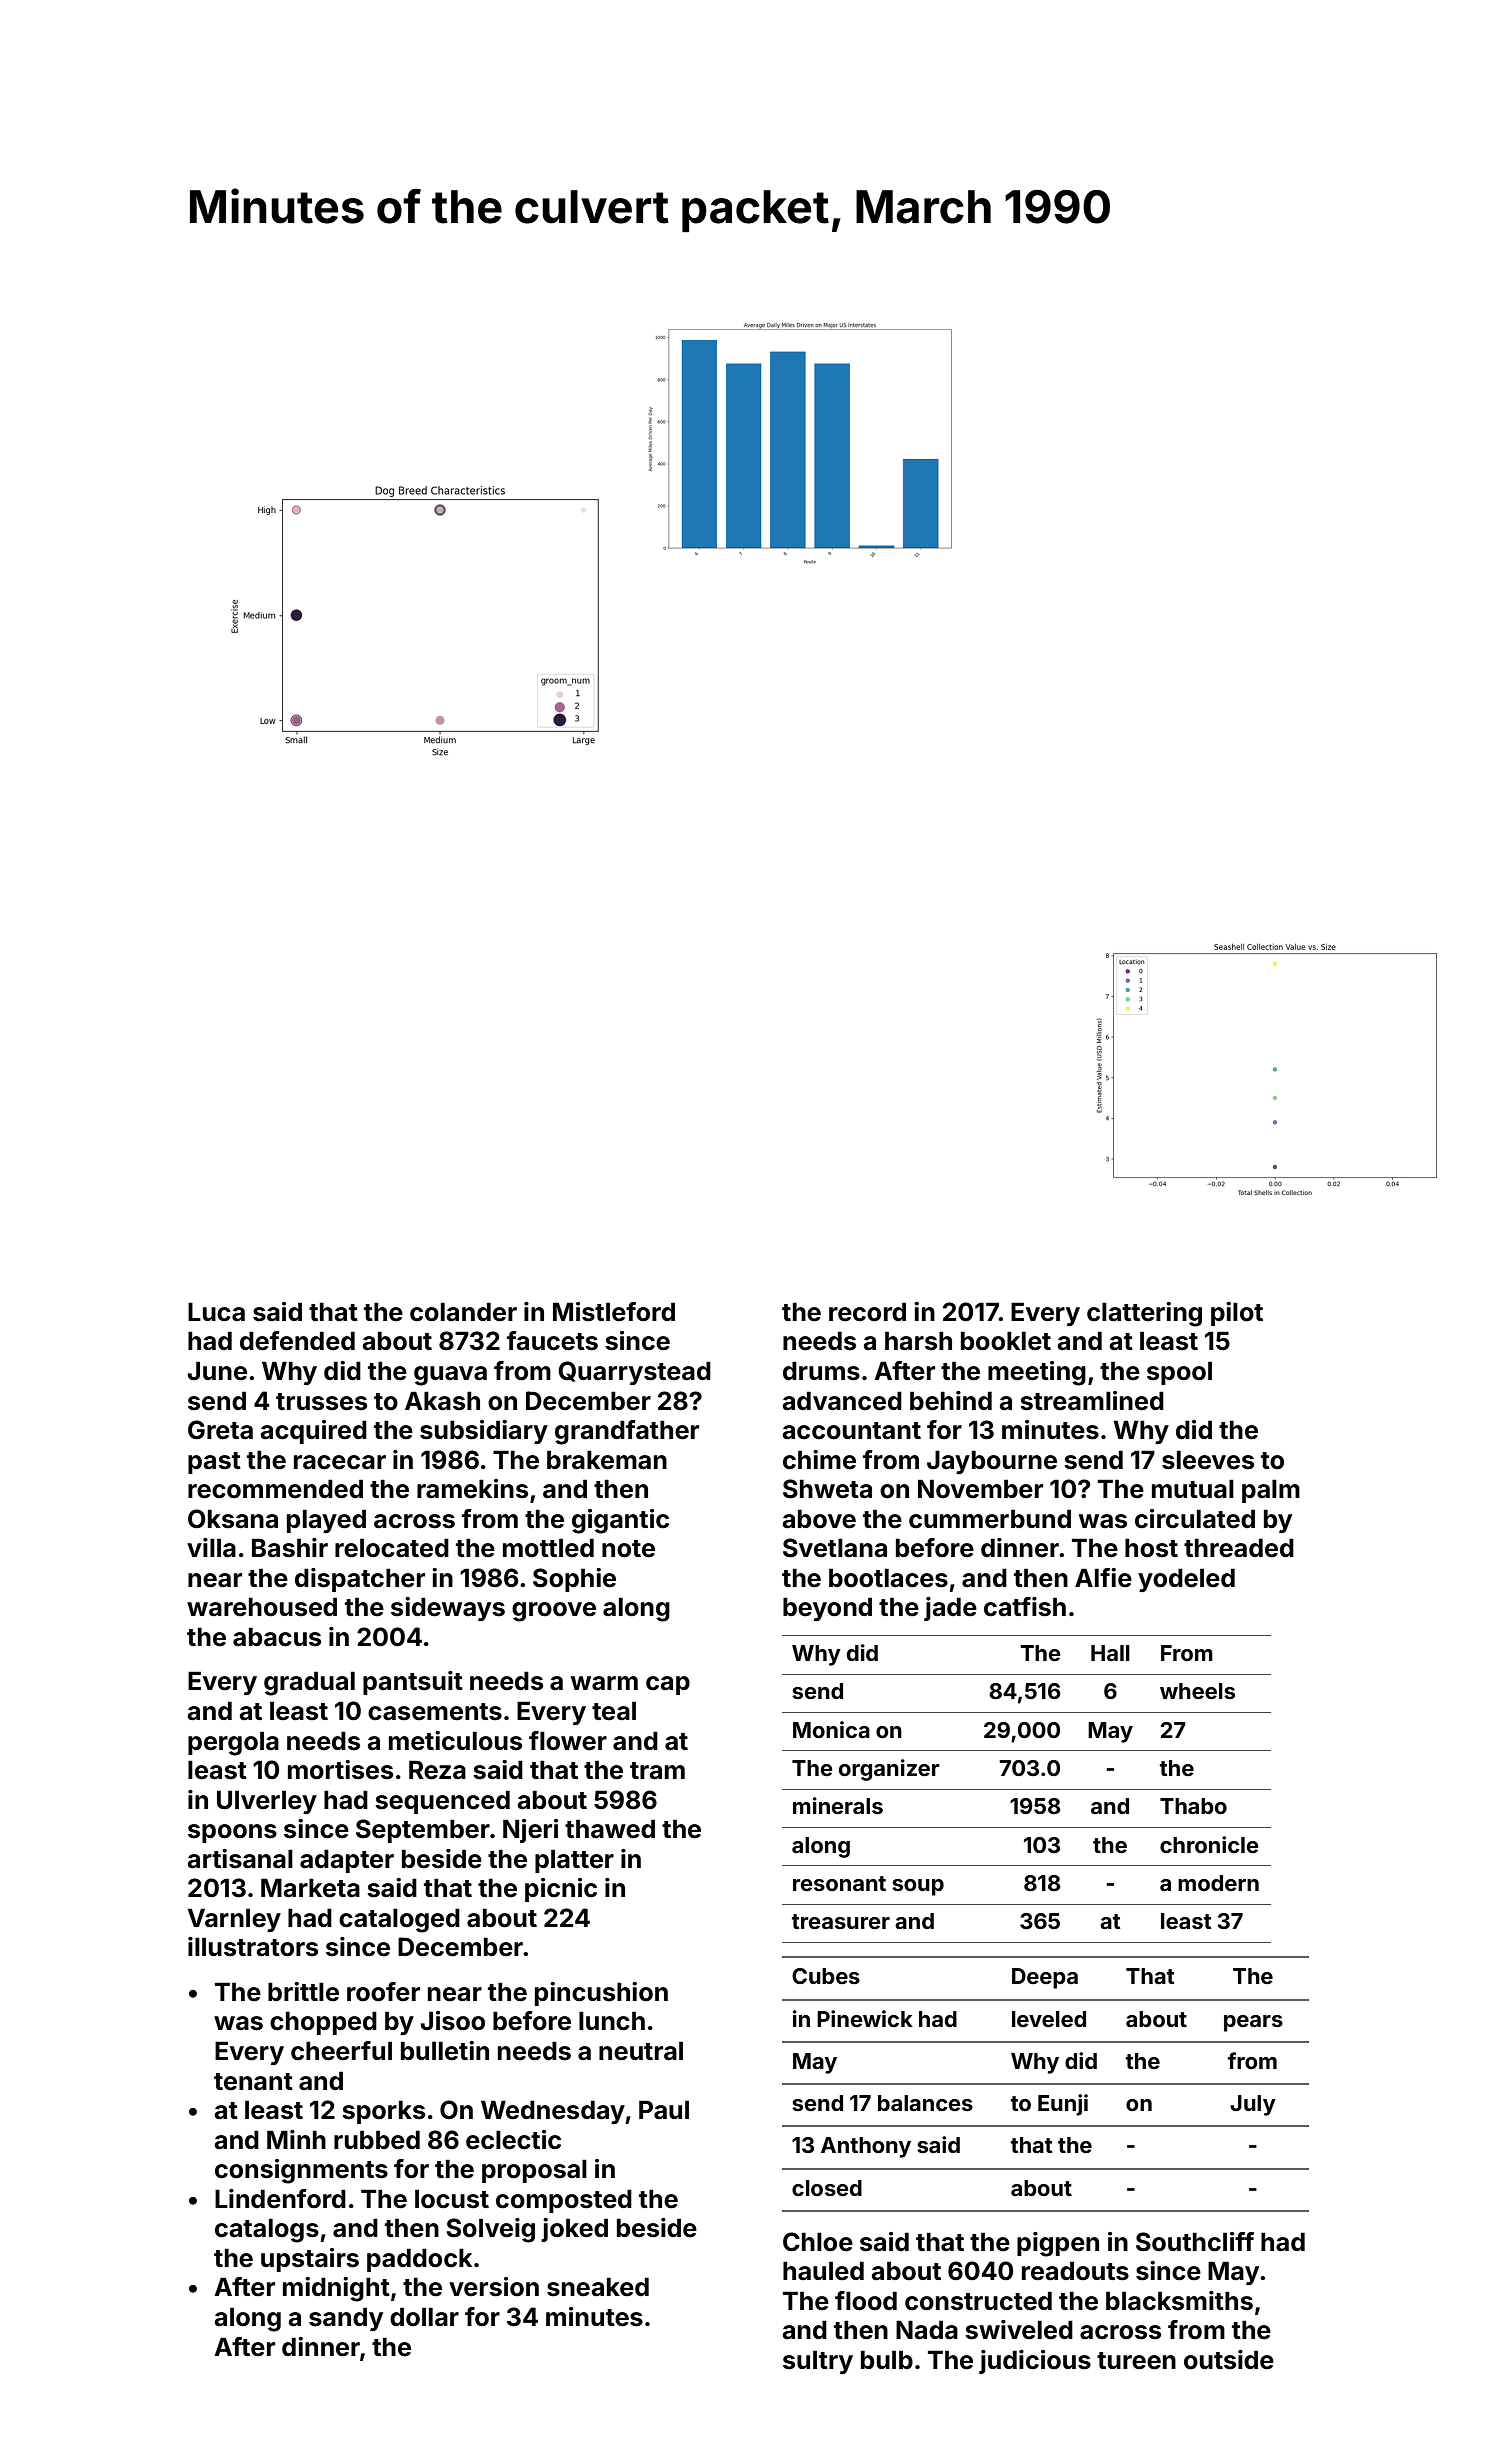 This screenshot has height=2464, width=1496. What do you see at coordinates (321, 1402) in the screenshot?
I see `trusses` at bounding box center [321, 1402].
